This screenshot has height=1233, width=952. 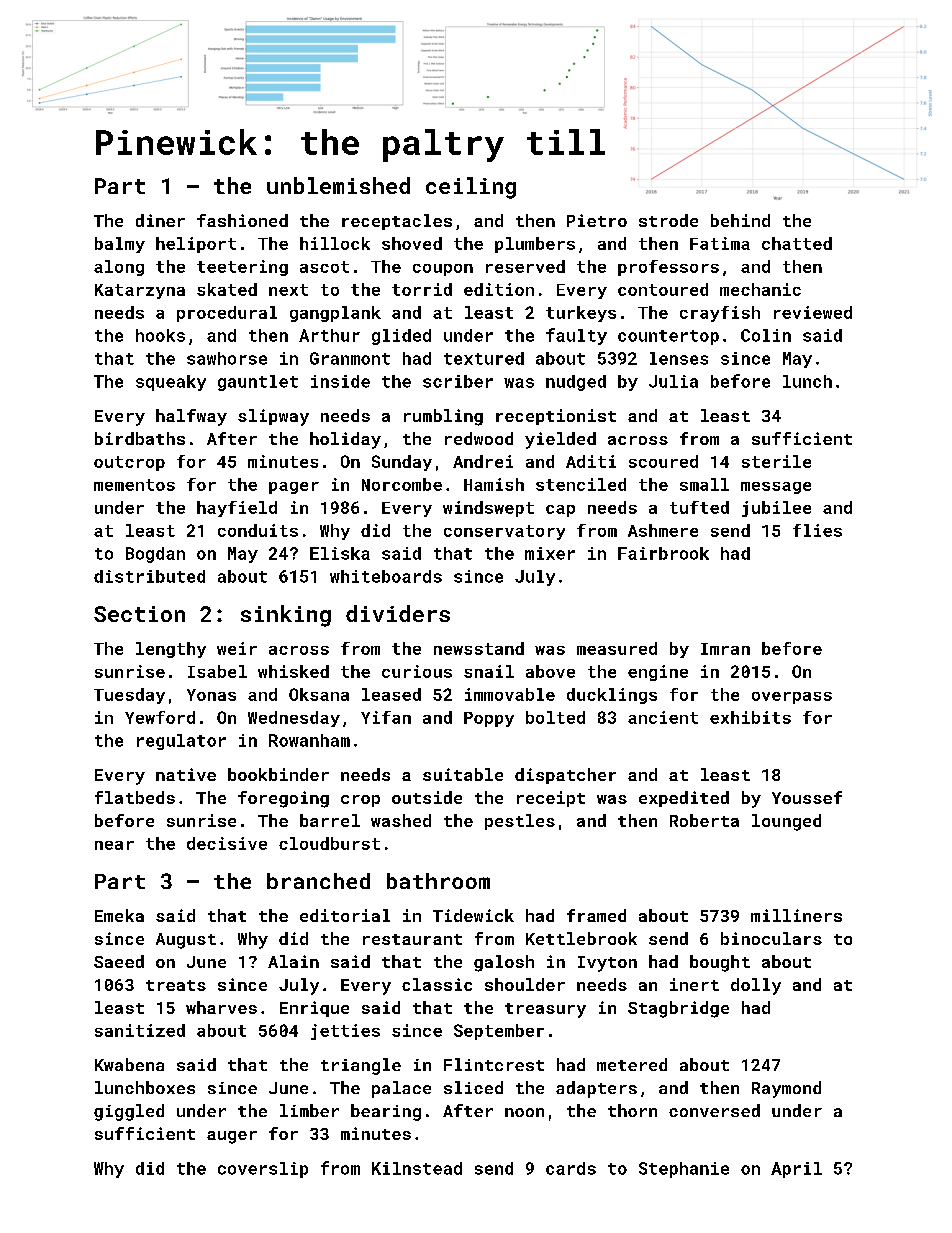 I want to click on near, so click(x=114, y=845).
